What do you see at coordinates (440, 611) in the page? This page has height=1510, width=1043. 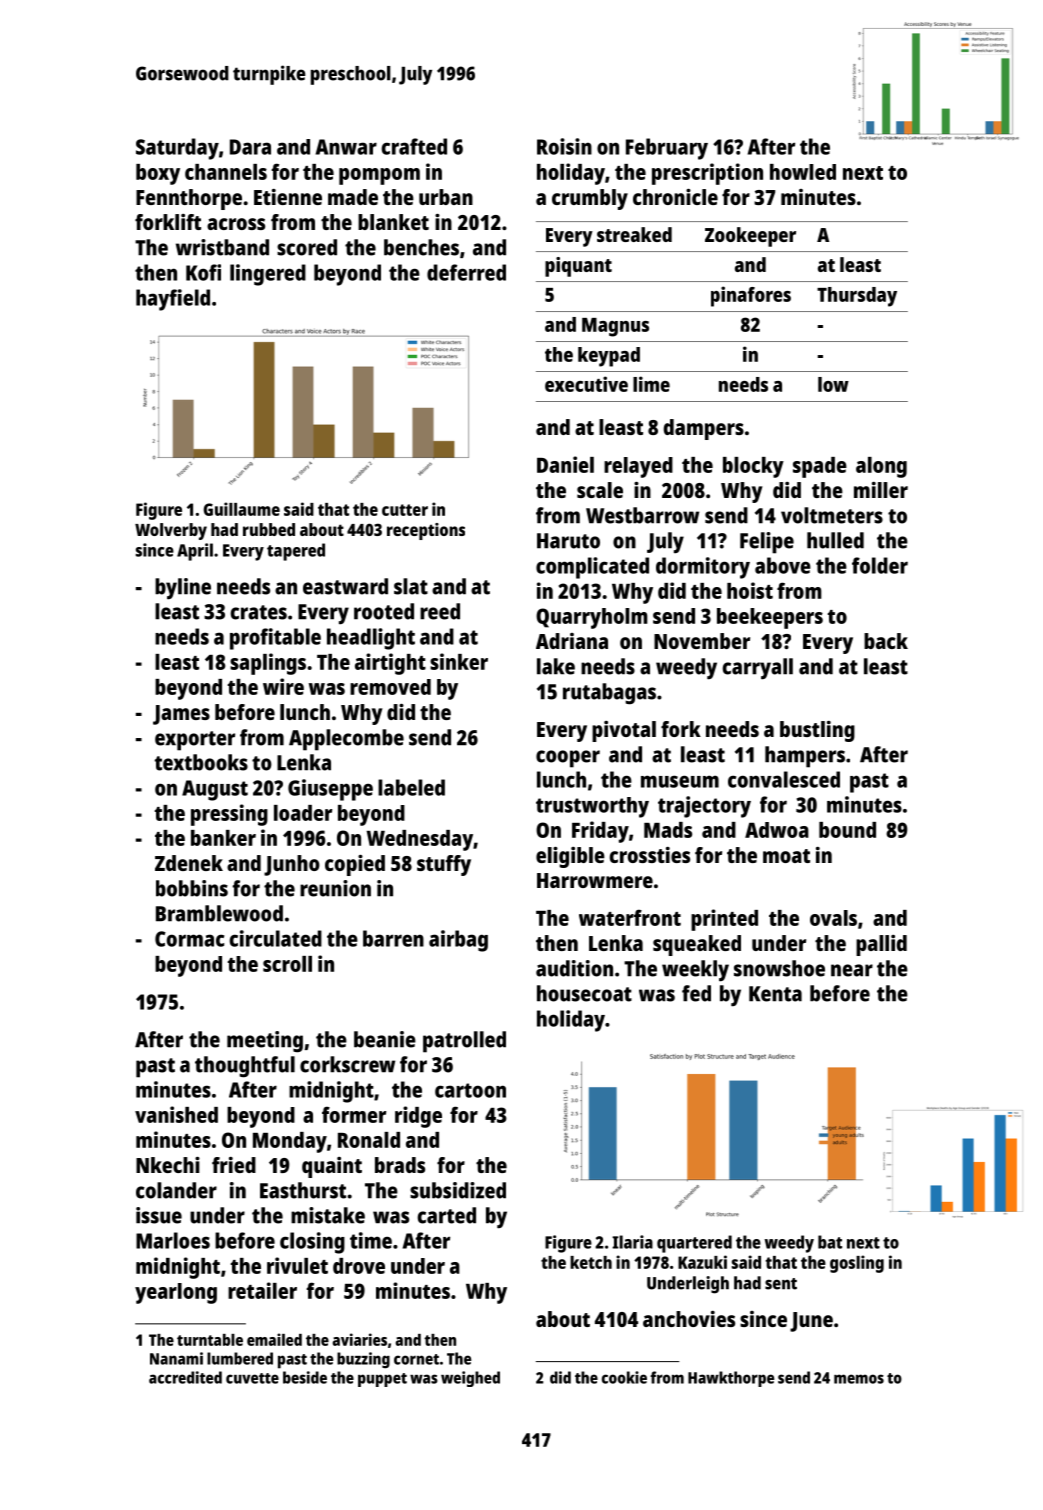 I see `reed` at bounding box center [440, 611].
